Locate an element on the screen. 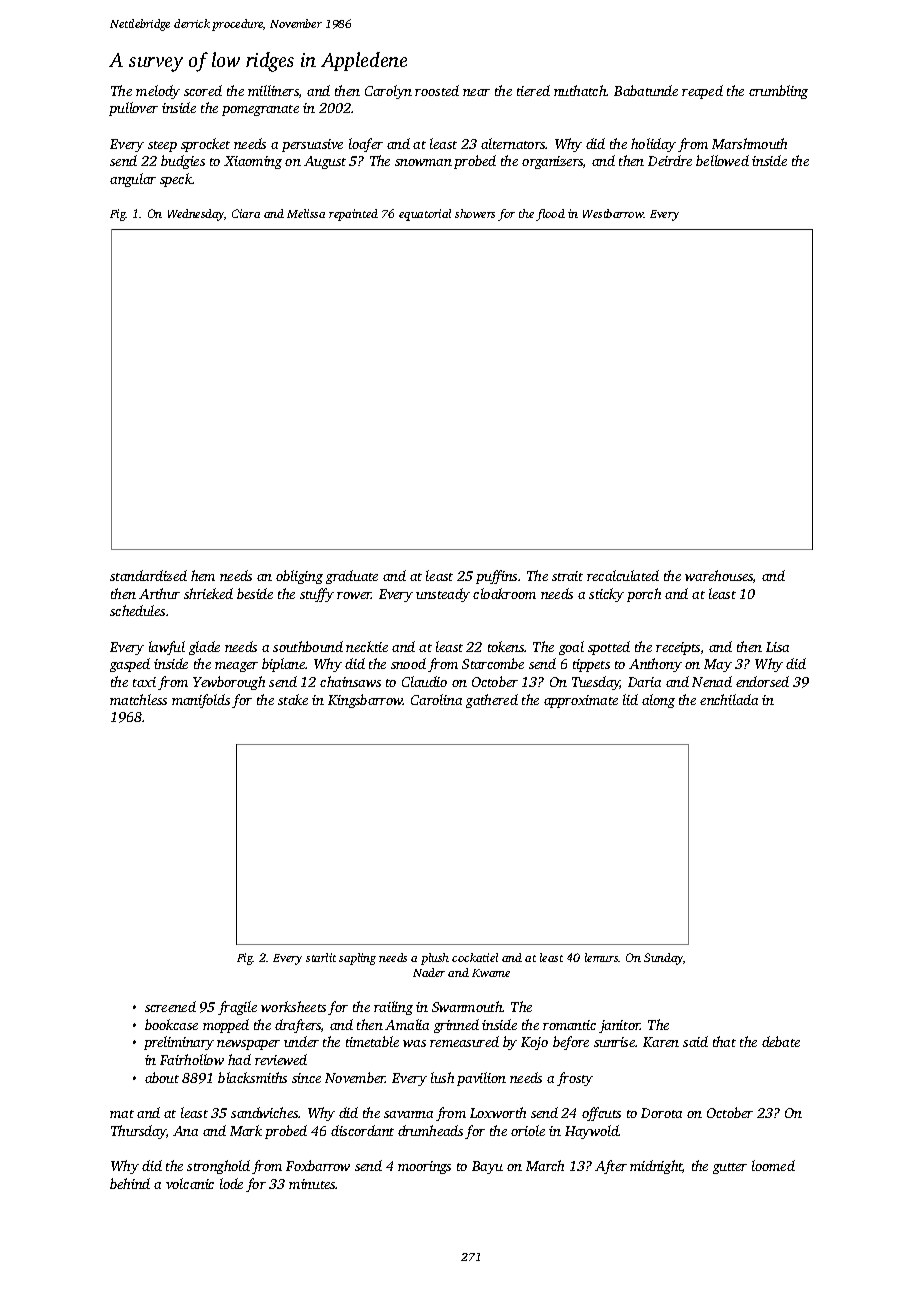 The height and width of the screenshot is (1308, 924). debate is located at coordinates (781, 1041).
